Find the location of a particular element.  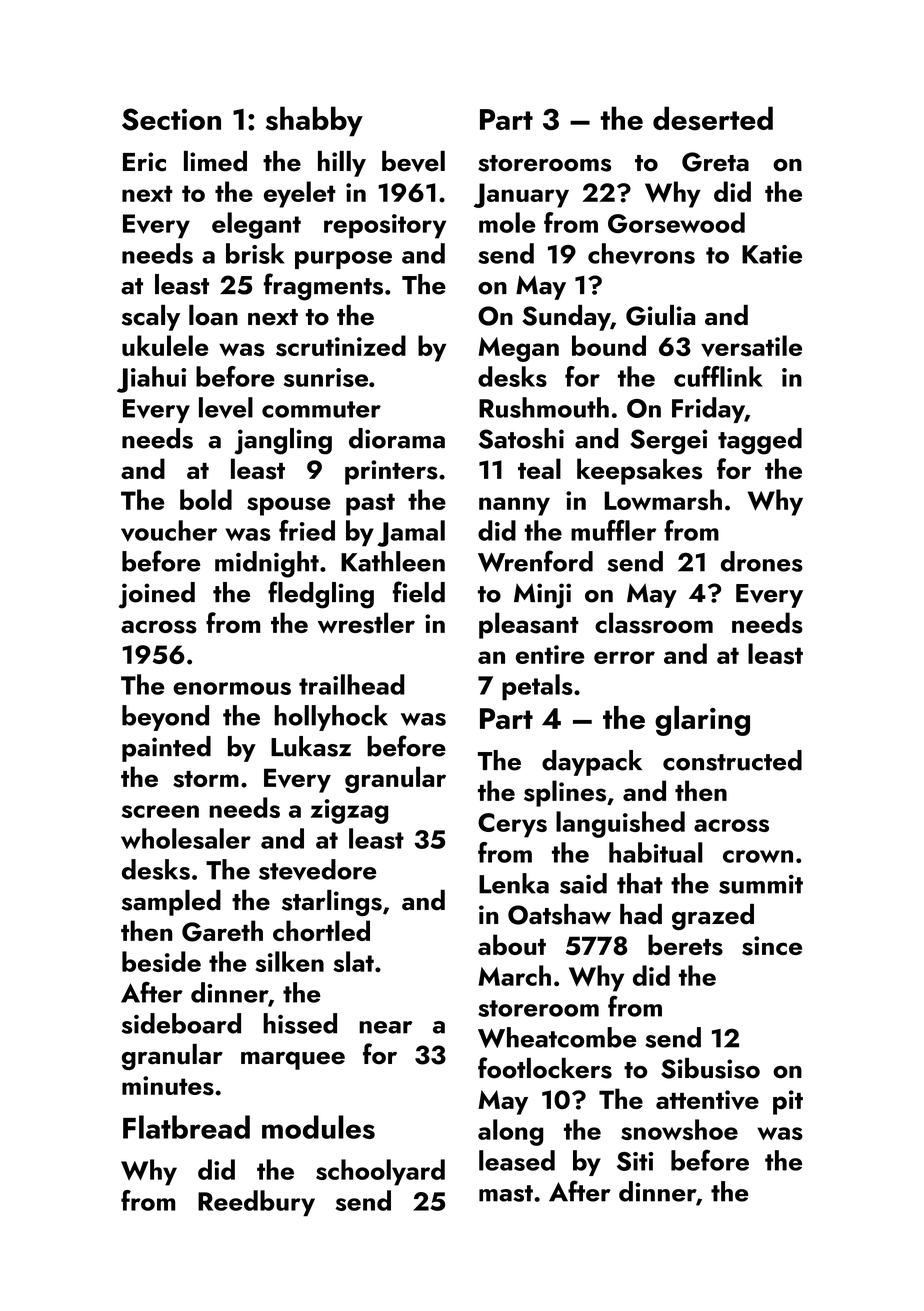

Section is located at coordinates (171, 119).
